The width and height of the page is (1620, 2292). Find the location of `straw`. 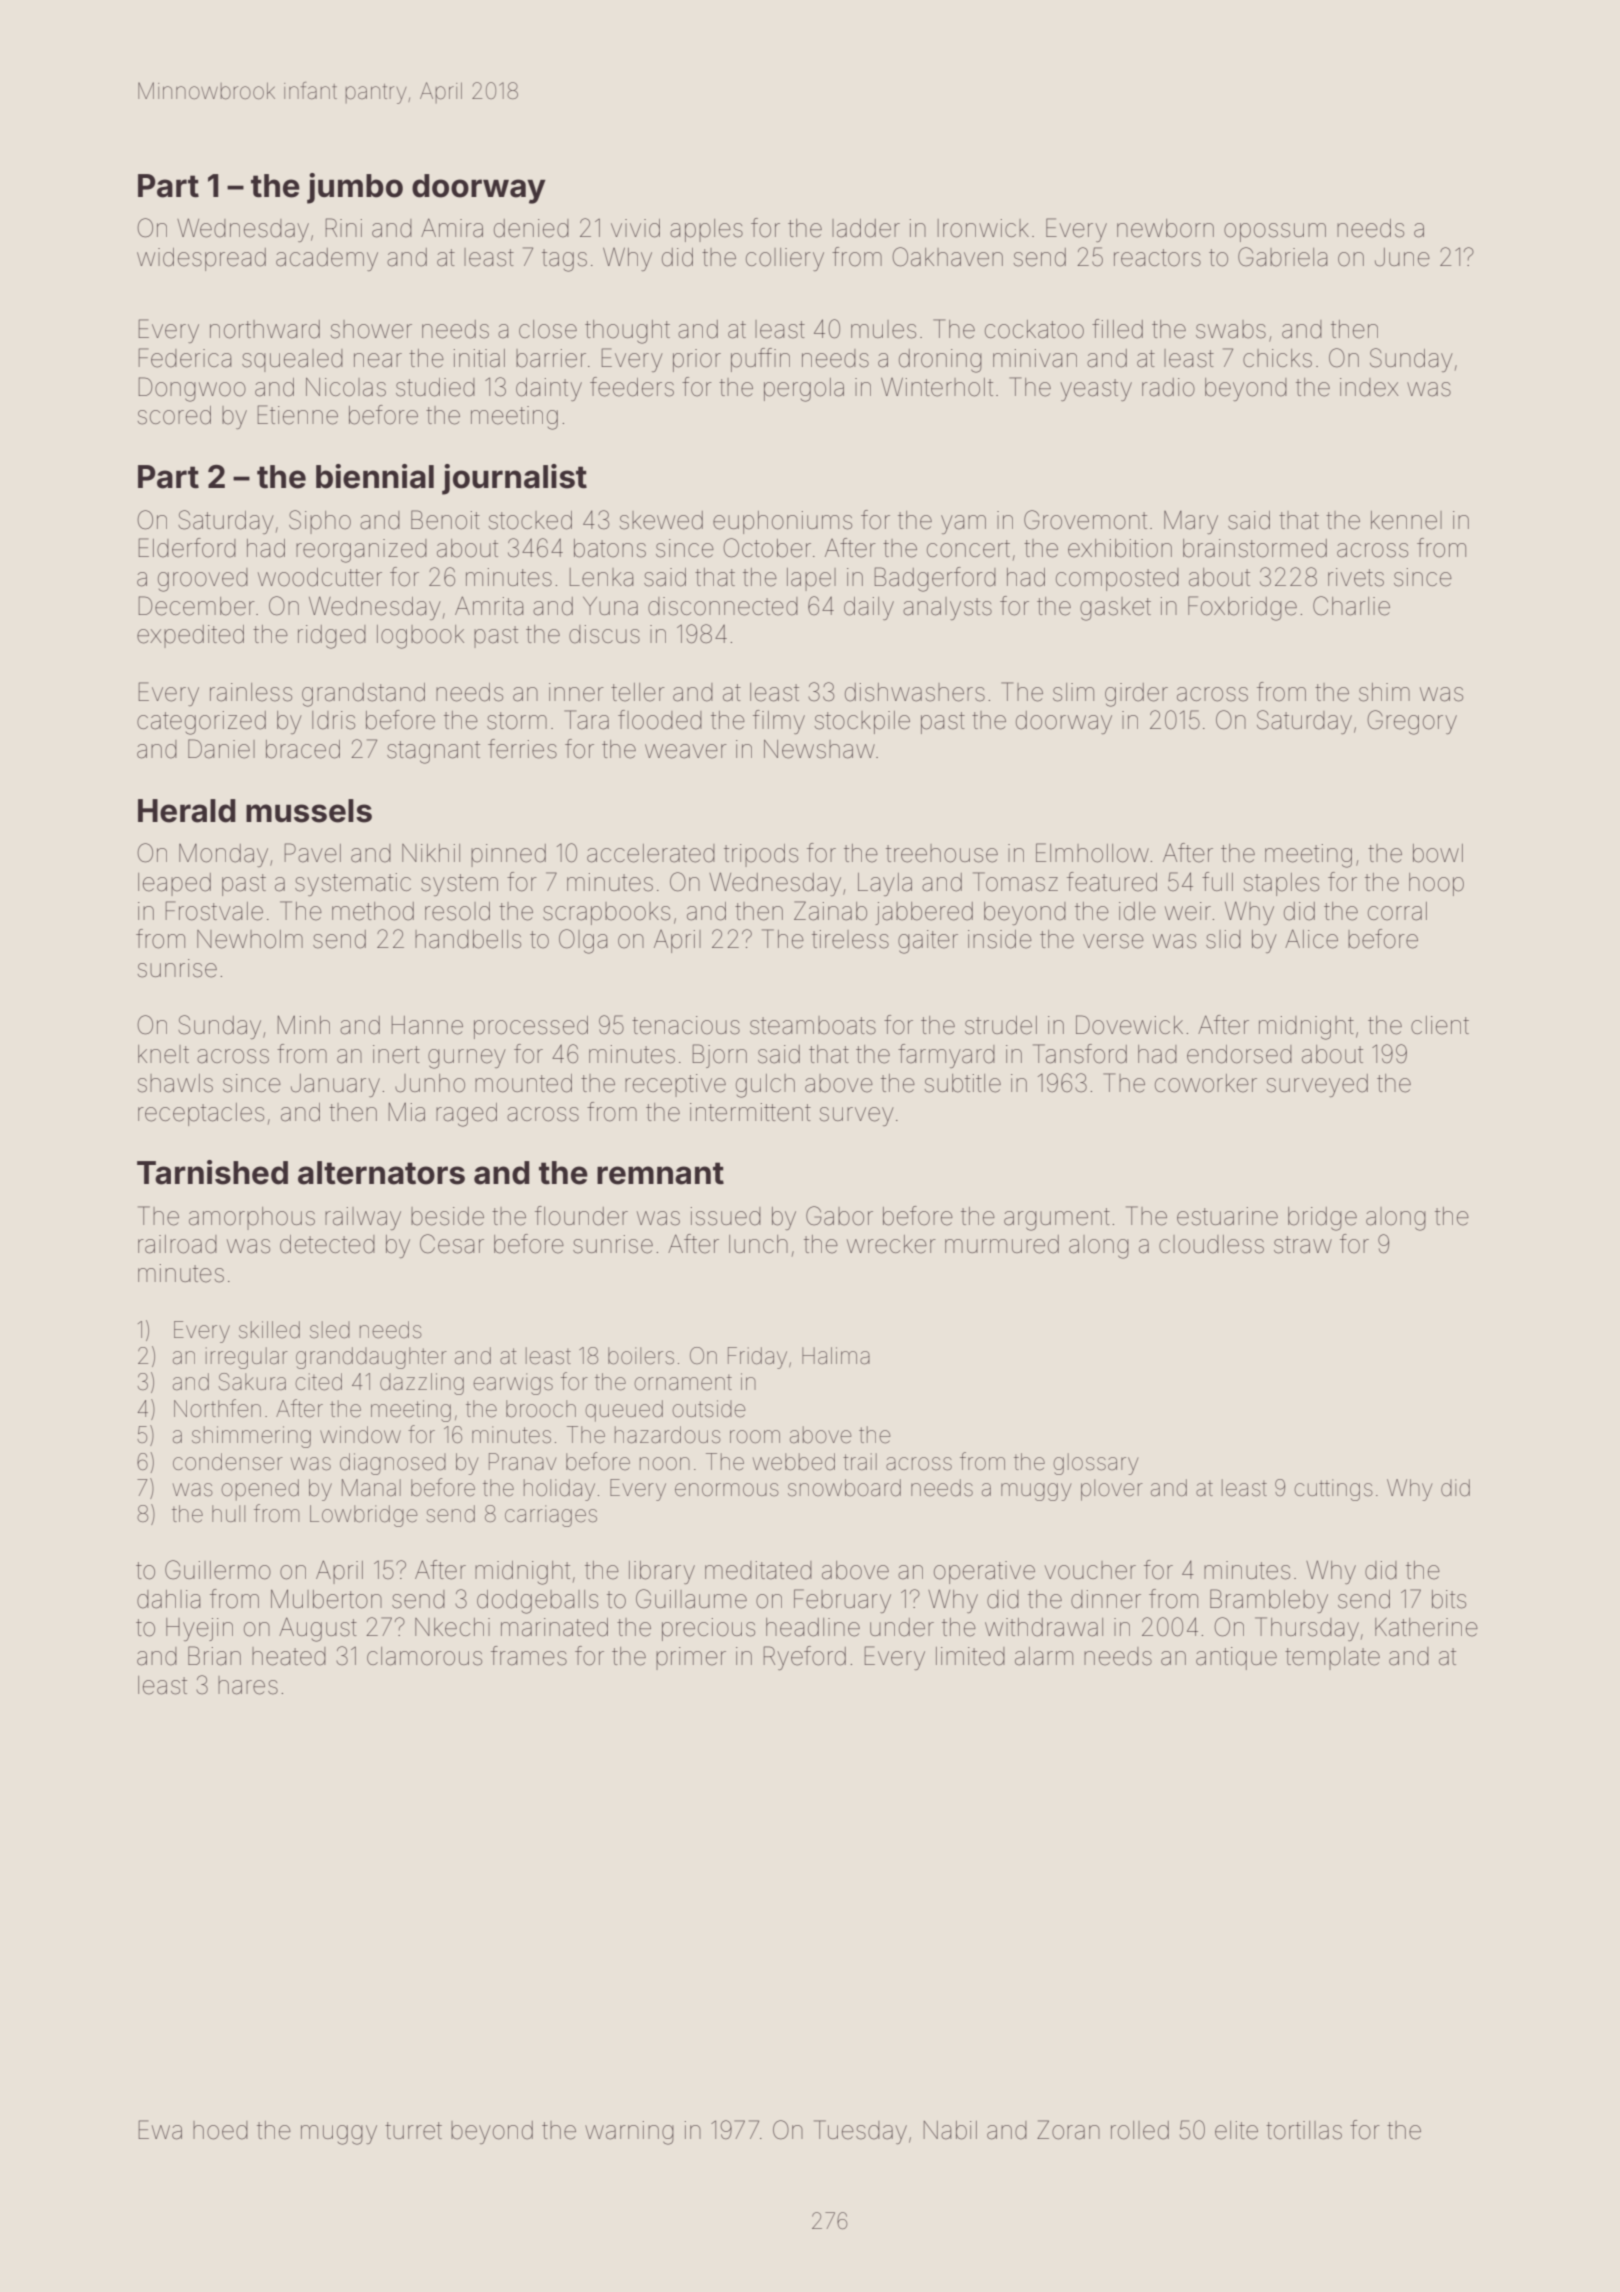

straw is located at coordinates (1303, 1245).
